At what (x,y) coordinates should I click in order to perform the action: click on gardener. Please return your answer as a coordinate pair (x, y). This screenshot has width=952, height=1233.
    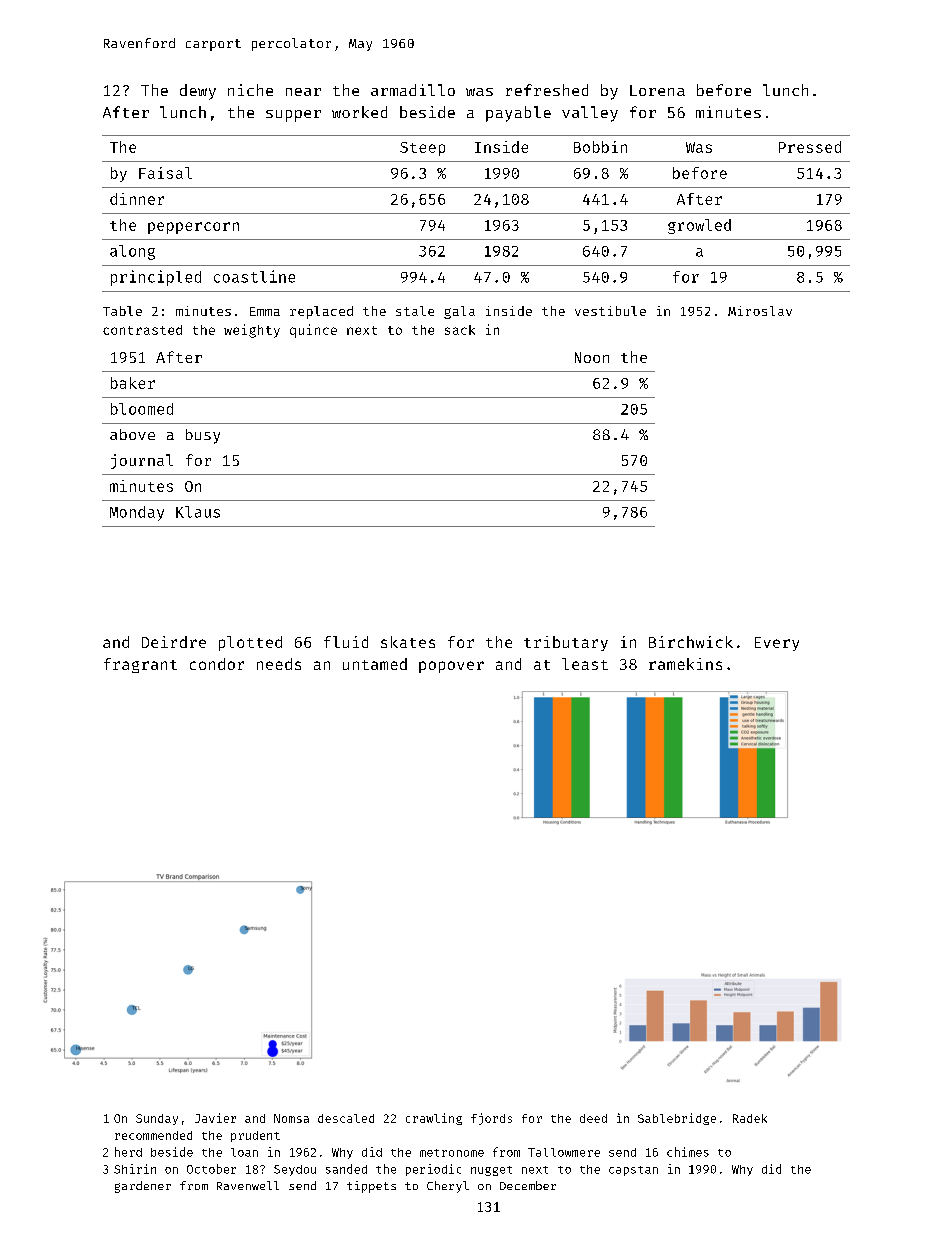
    Looking at the image, I should click on (143, 1187).
